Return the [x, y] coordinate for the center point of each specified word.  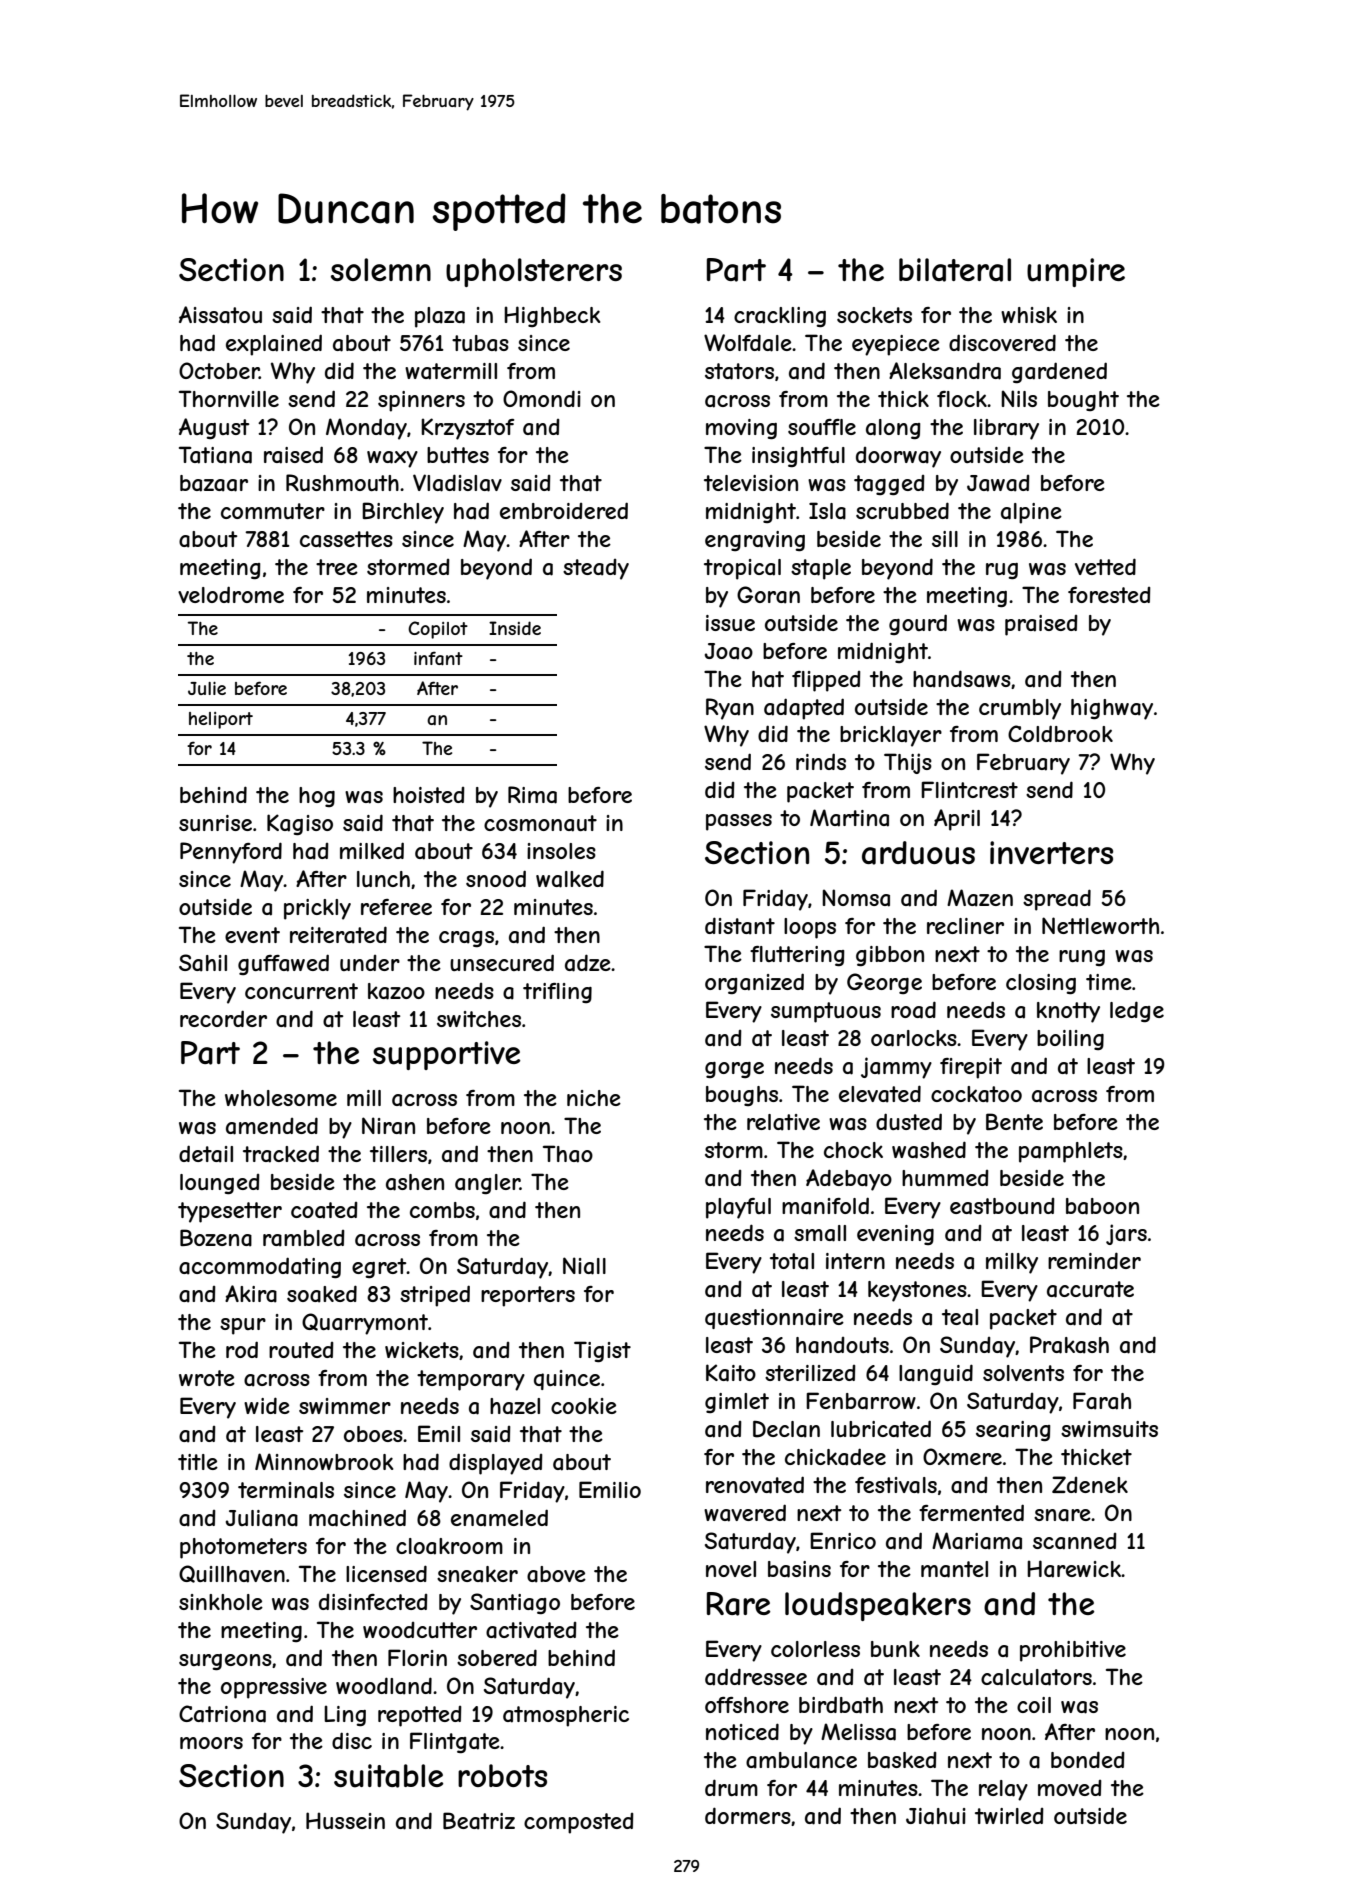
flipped [826, 681]
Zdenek [1090, 1484]
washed [929, 1150]
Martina [849, 818]
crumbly [1020, 709]
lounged [220, 1184]
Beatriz [479, 1821]
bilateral [955, 270]
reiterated [338, 935]
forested [1109, 595]
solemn [381, 269]
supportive [446, 1055]
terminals [286, 1490]
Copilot [438, 630]
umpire [1076, 272]
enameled [499, 1518]
